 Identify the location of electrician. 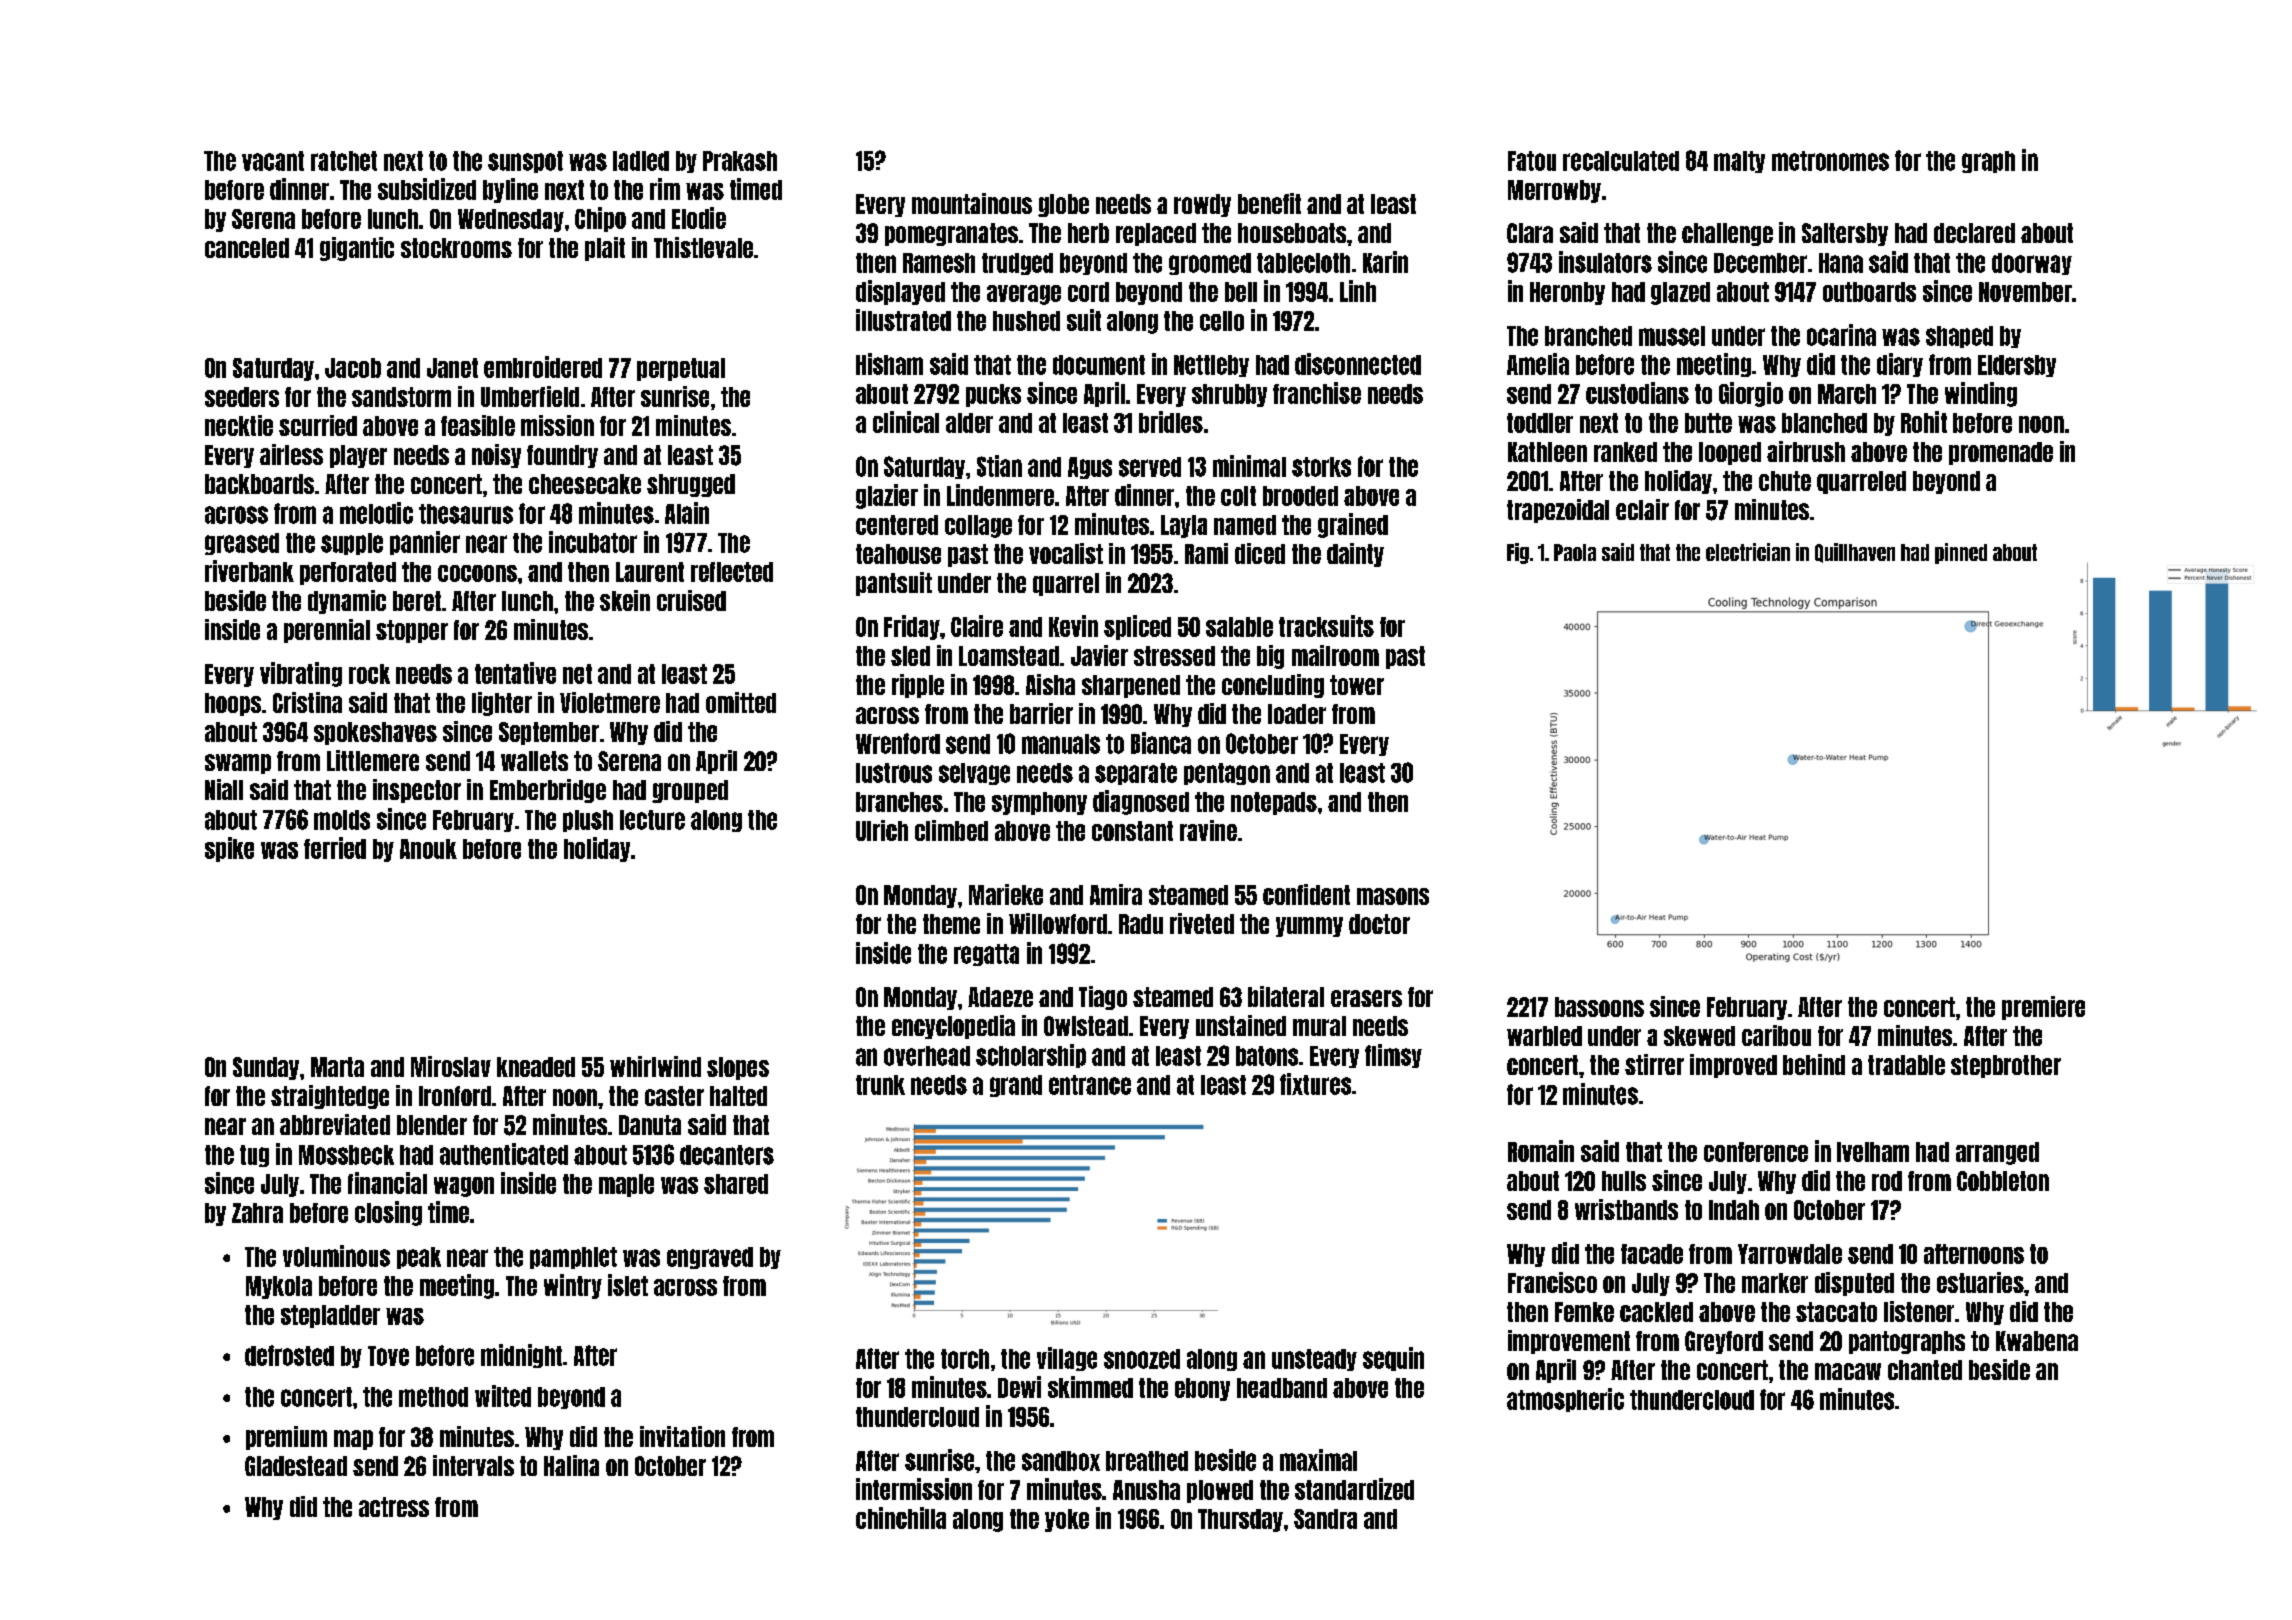
(1748, 552).
